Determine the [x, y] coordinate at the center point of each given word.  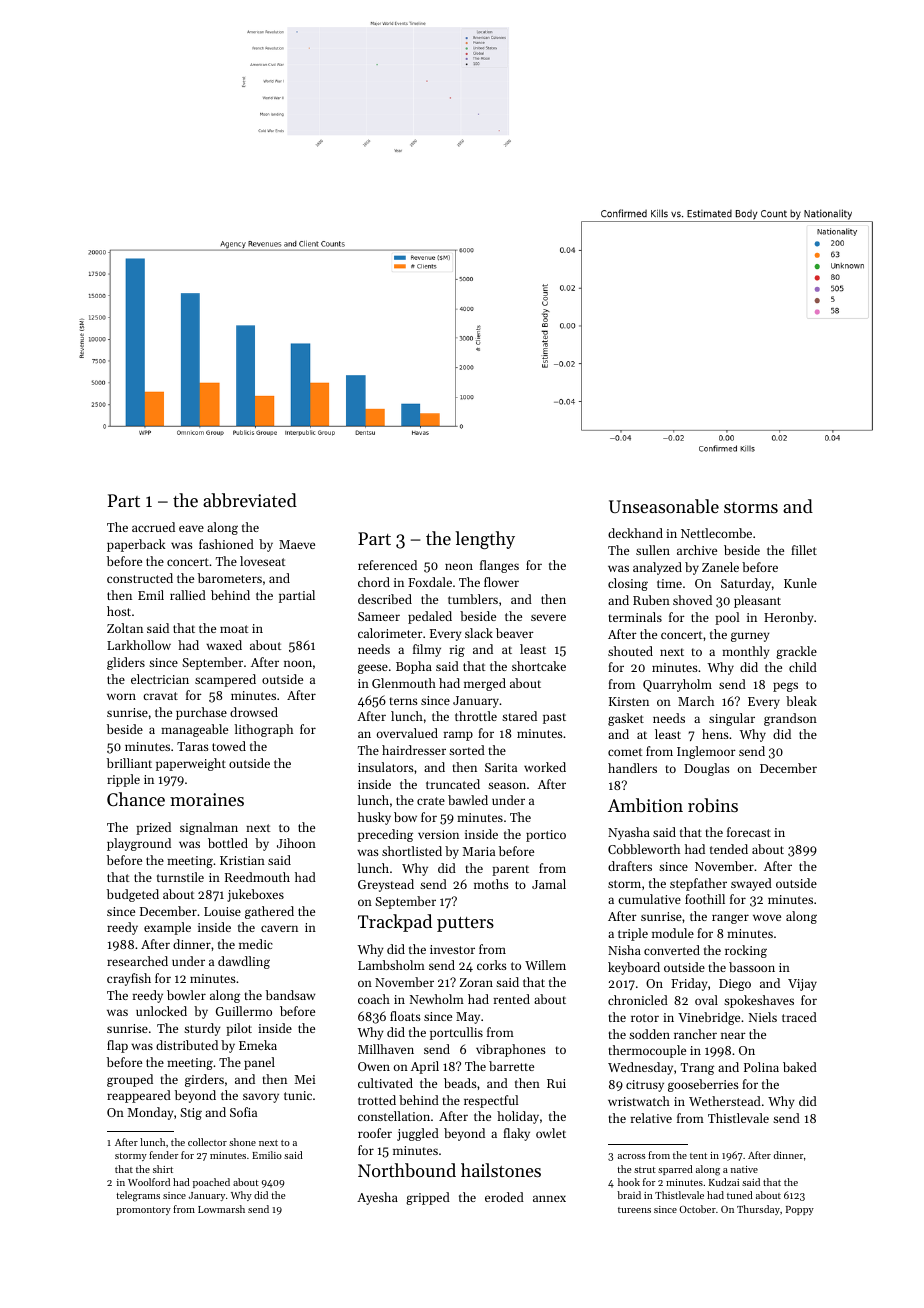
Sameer [379, 616]
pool [727, 618]
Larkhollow [139, 645]
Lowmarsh [221, 1209]
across [631, 1156]
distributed [187, 1045]
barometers [230, 578]
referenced [387, 565]
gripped [428, 1198]
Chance [136, 799]
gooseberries [703, 1085]
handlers [632, 768]
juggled [418, 1134]
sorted [467, 750]
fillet [804, 550]
